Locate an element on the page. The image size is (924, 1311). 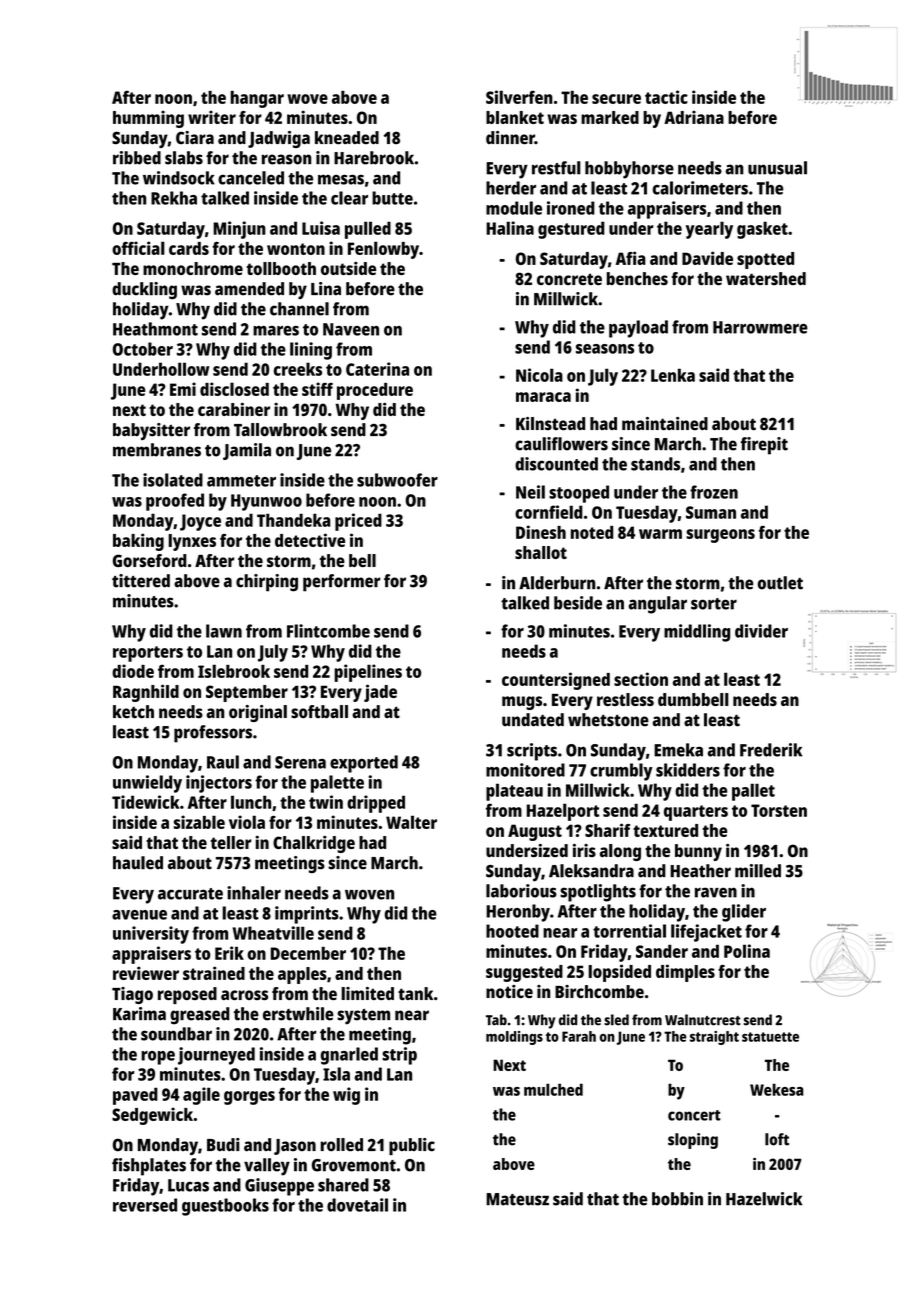
dinner is located at coordinates (510, 137).
